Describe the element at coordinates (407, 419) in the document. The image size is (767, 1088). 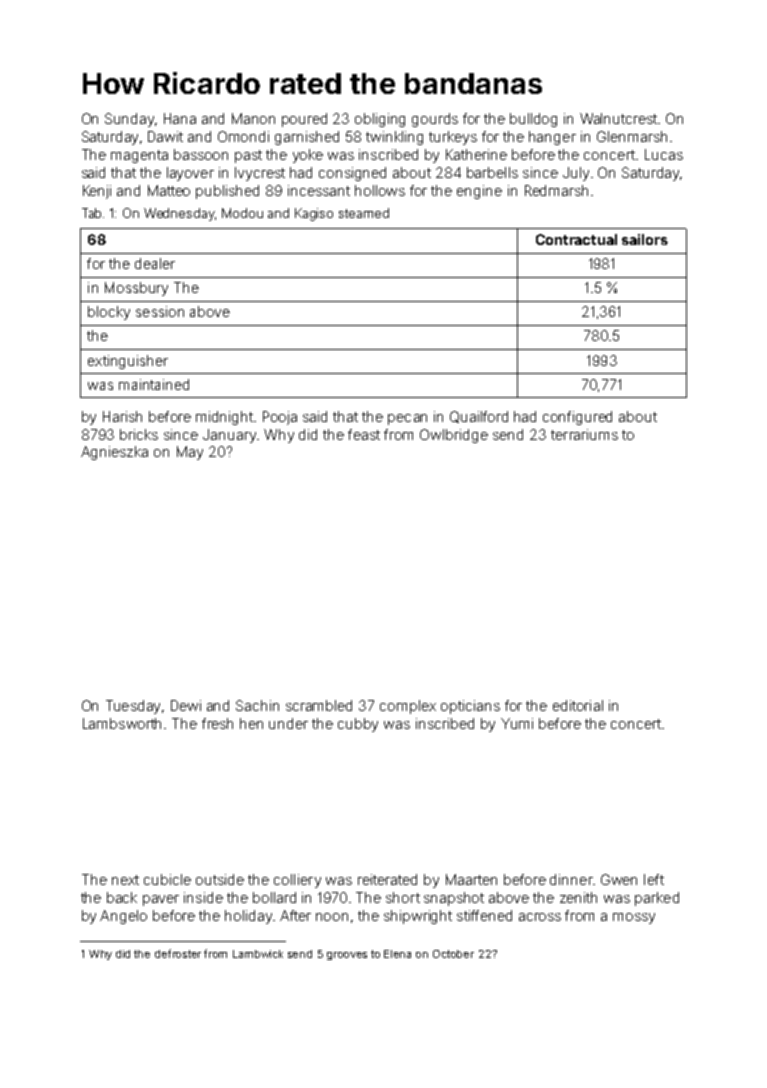
I see `pecan` at that location.
